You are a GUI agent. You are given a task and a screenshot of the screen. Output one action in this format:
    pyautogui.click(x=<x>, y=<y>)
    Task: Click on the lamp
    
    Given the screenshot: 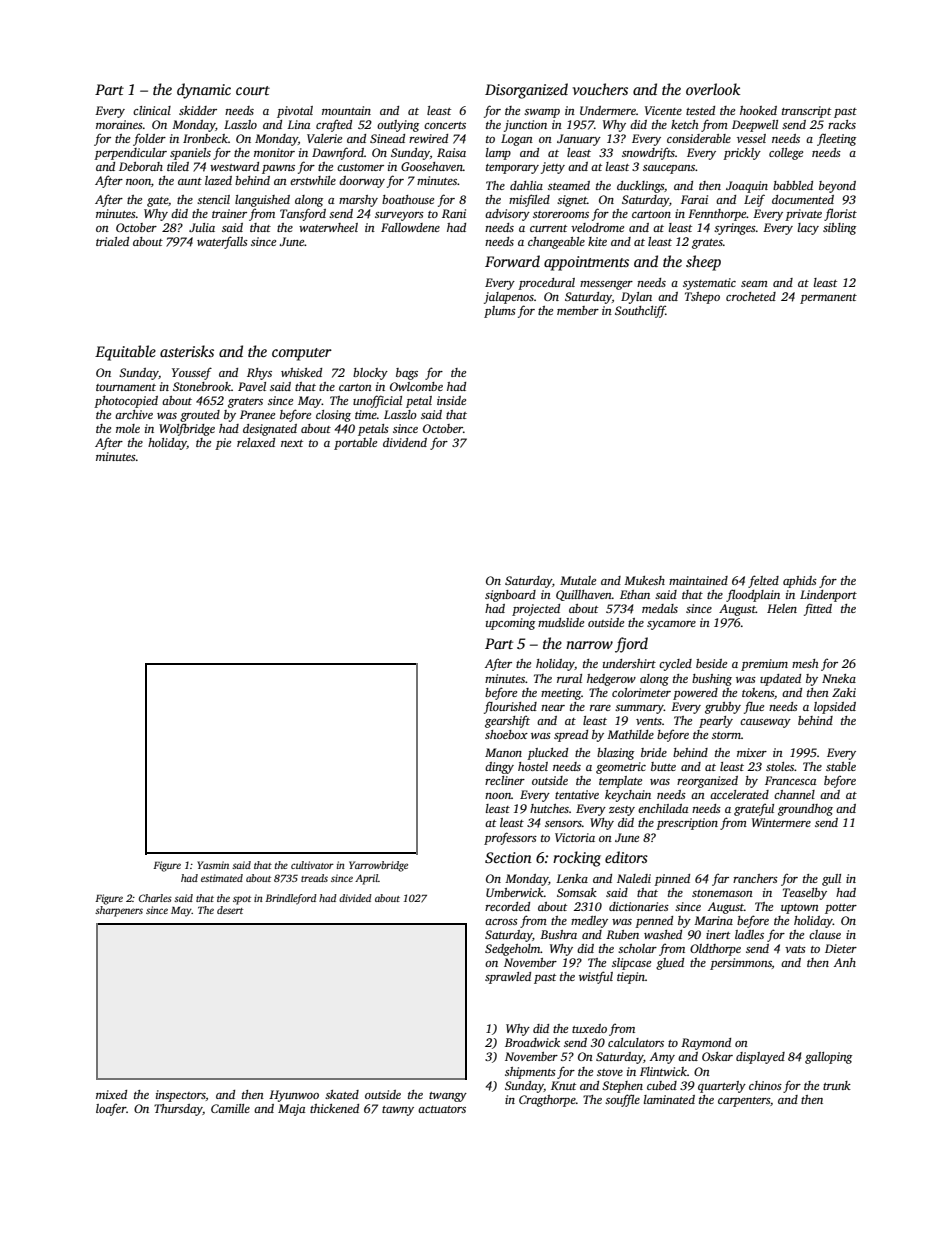 What is the action you would take?
    pyautogui.click(x=498, y=154)
